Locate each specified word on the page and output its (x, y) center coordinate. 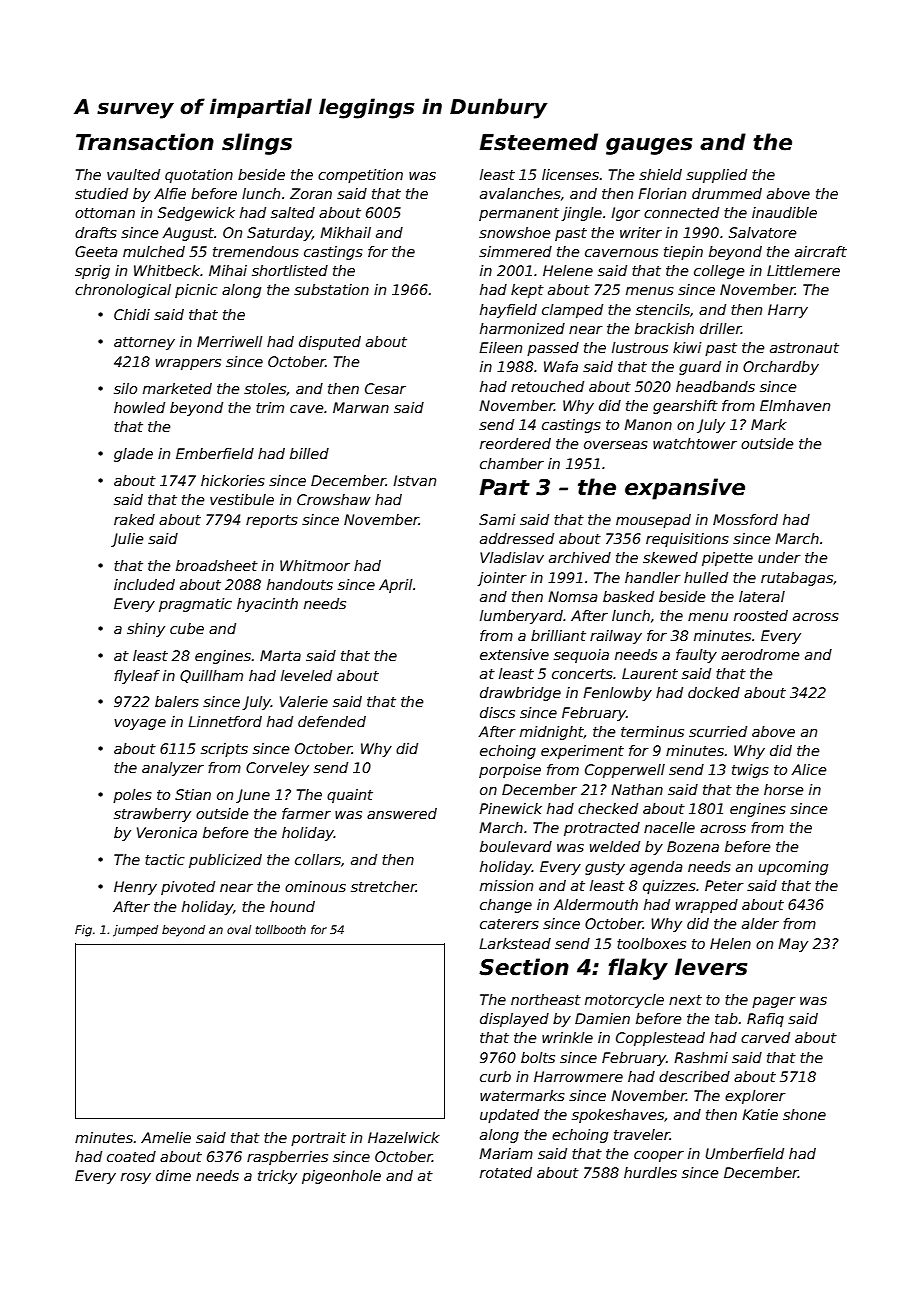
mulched (154, 251)
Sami (497, 519)
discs (497, 712)
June (253, 796)
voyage (140, 724)
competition (360, 176)
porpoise (510, 771)
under (779, 557)
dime (173, 1175)
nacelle (669, 827)
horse (783, 789)
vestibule (242, 499)
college (719, 272)
